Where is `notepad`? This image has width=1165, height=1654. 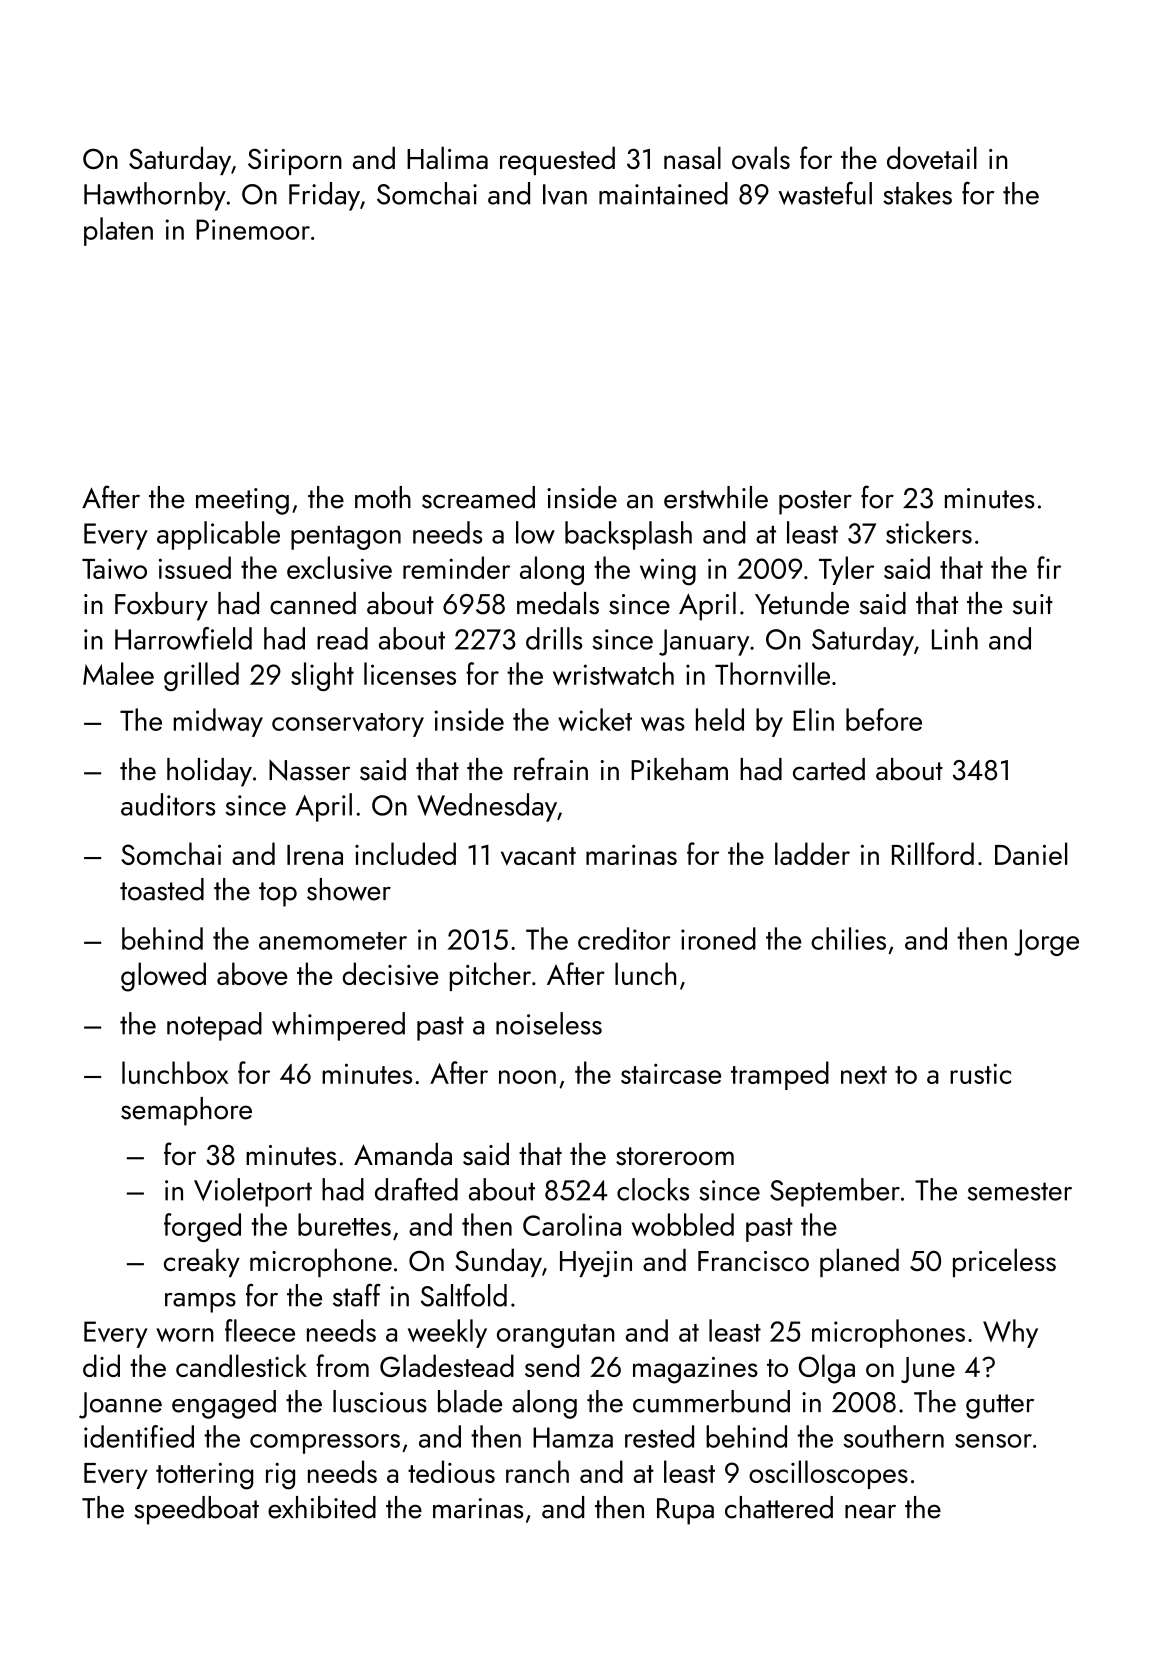
notepad is located at coordinates (214, 1026).
